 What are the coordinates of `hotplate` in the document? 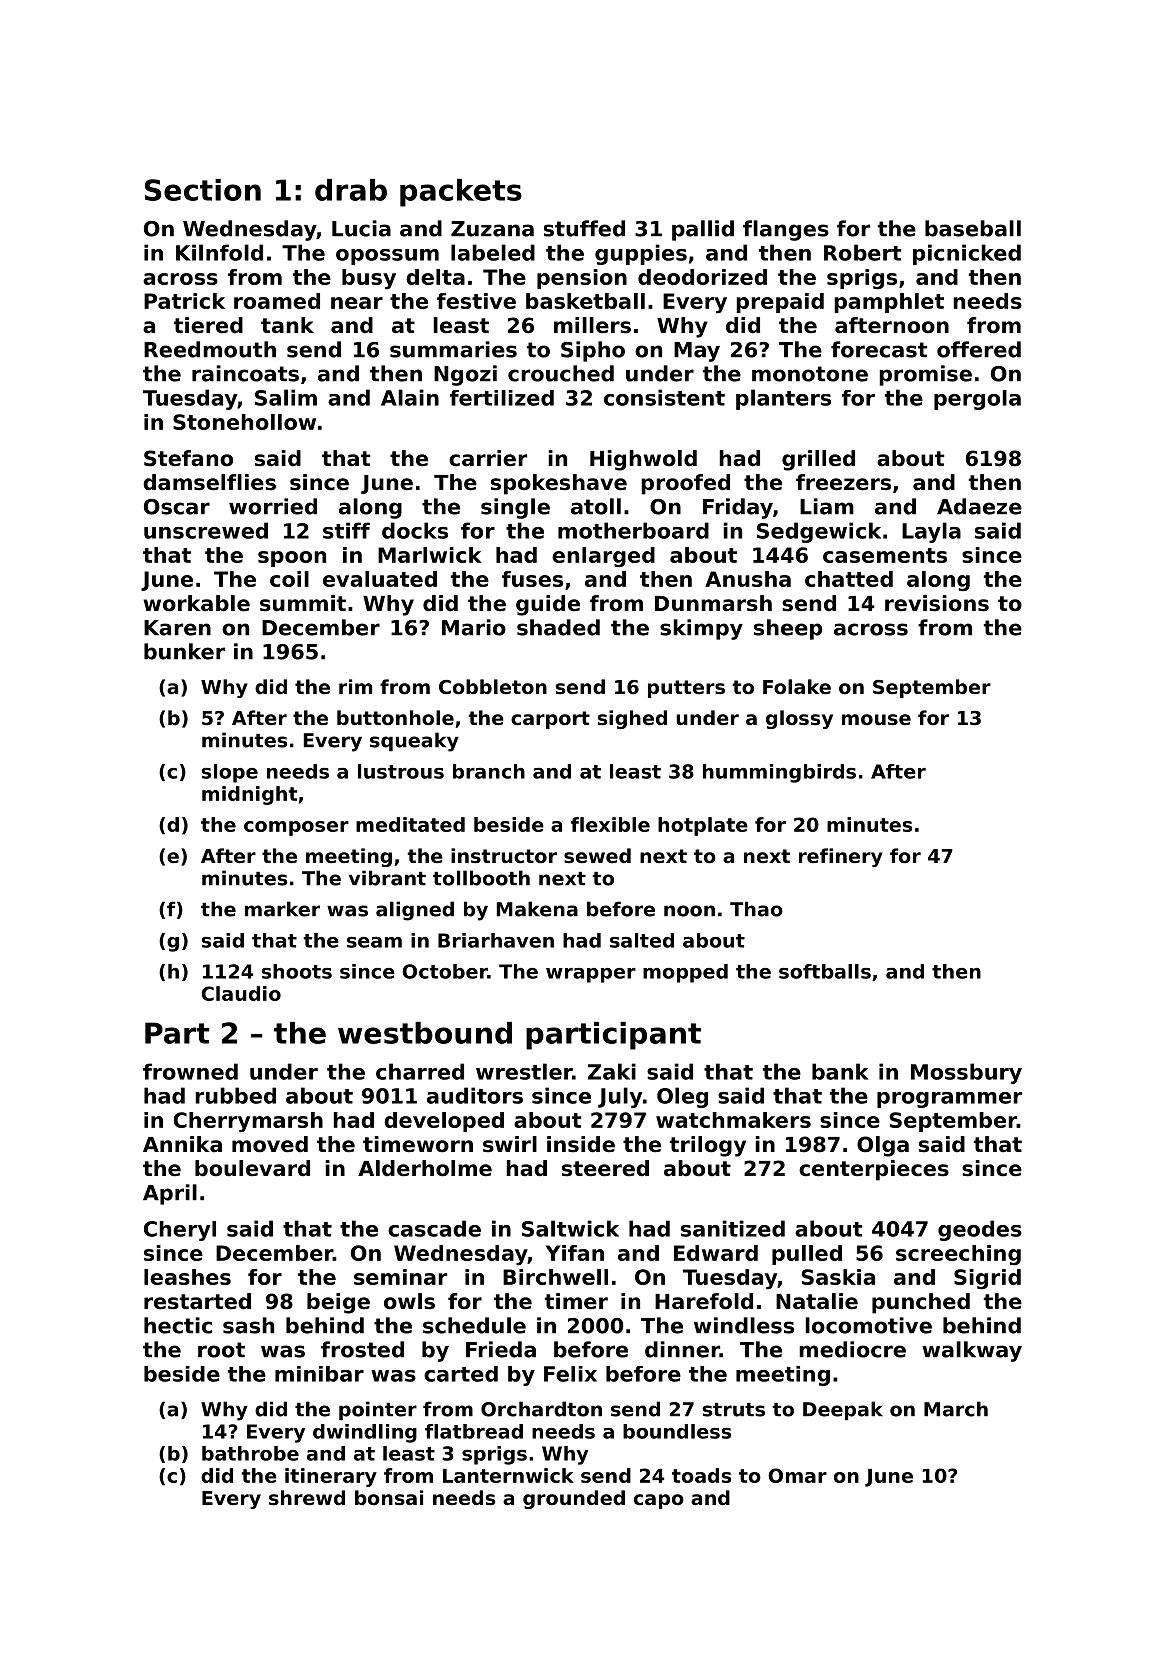 It's located at (703, 826).
